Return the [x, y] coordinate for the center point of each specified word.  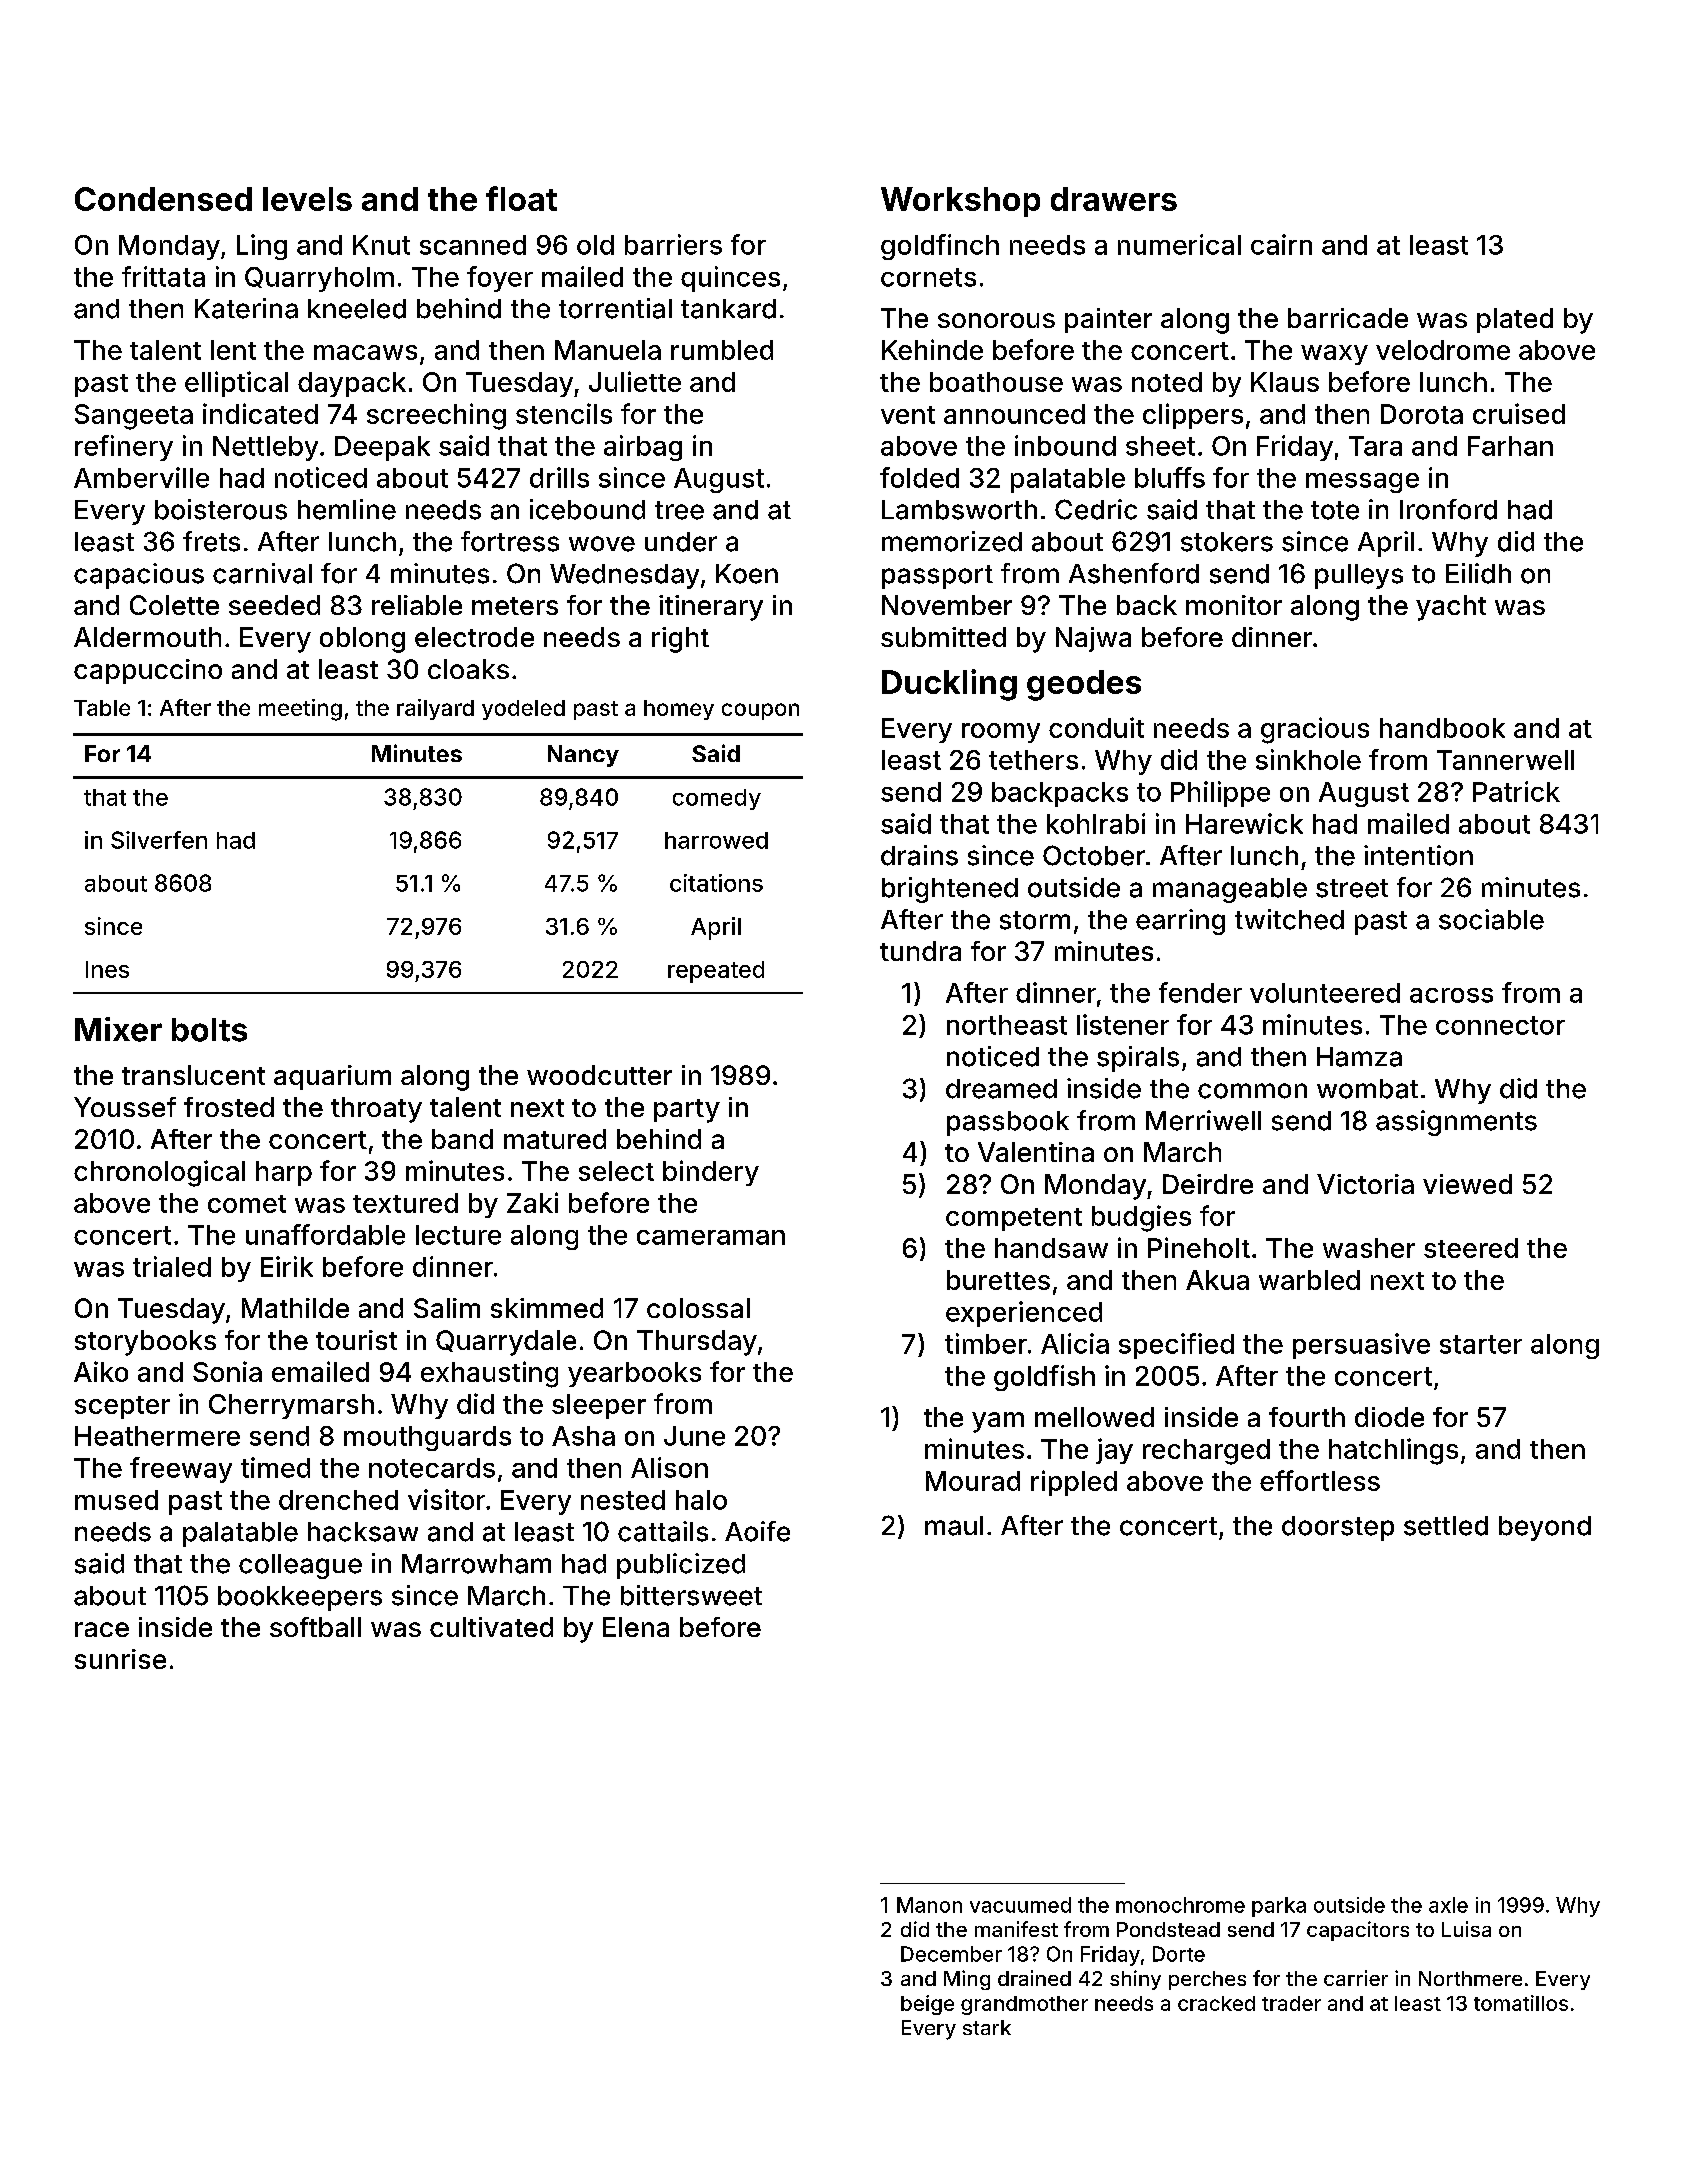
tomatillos [1521, 2003]
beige [927, 2005]
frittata [163, 276]
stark [987, 2027]
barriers [673, 244]
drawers [1114, 199]
